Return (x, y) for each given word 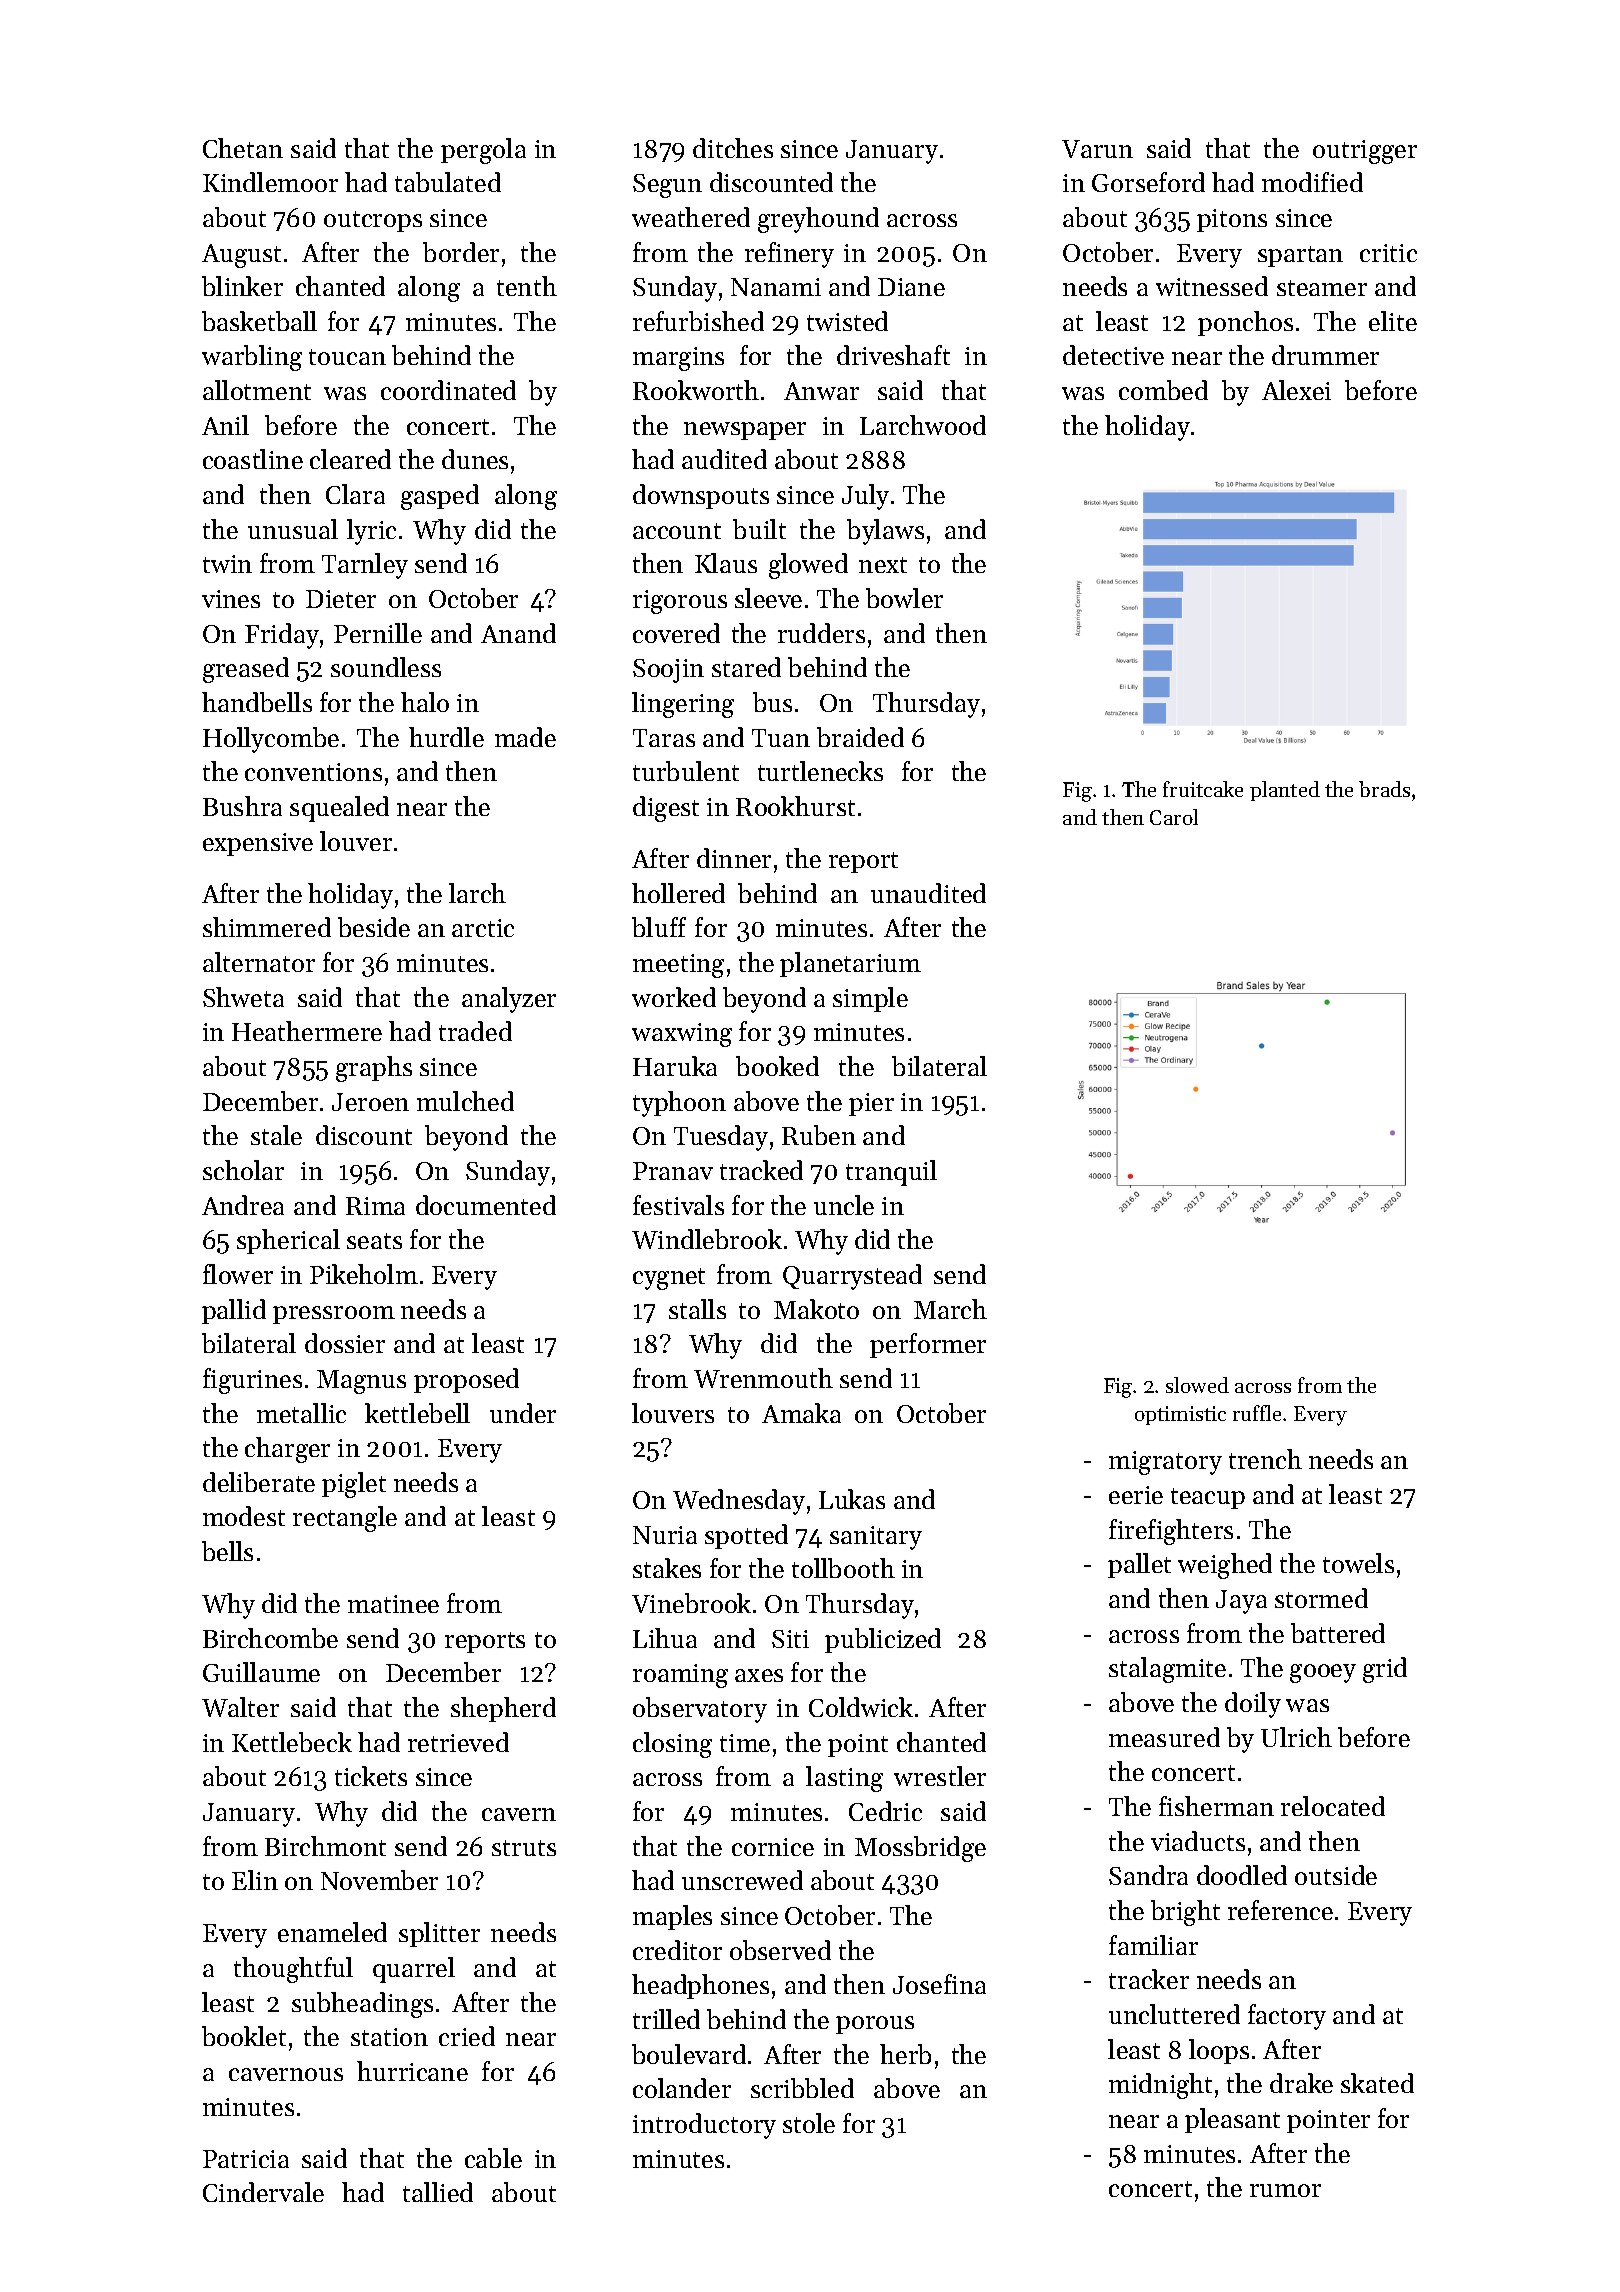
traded (475, 1031)
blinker (242, 286)
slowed (1197, 1385)
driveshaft (893, 355)
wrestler (940, 1776)
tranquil (891, 1173)
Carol (1174, 817)
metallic (301, 1413)
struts (524, 1848)
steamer (1322, 288)
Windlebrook (707, 1239)
